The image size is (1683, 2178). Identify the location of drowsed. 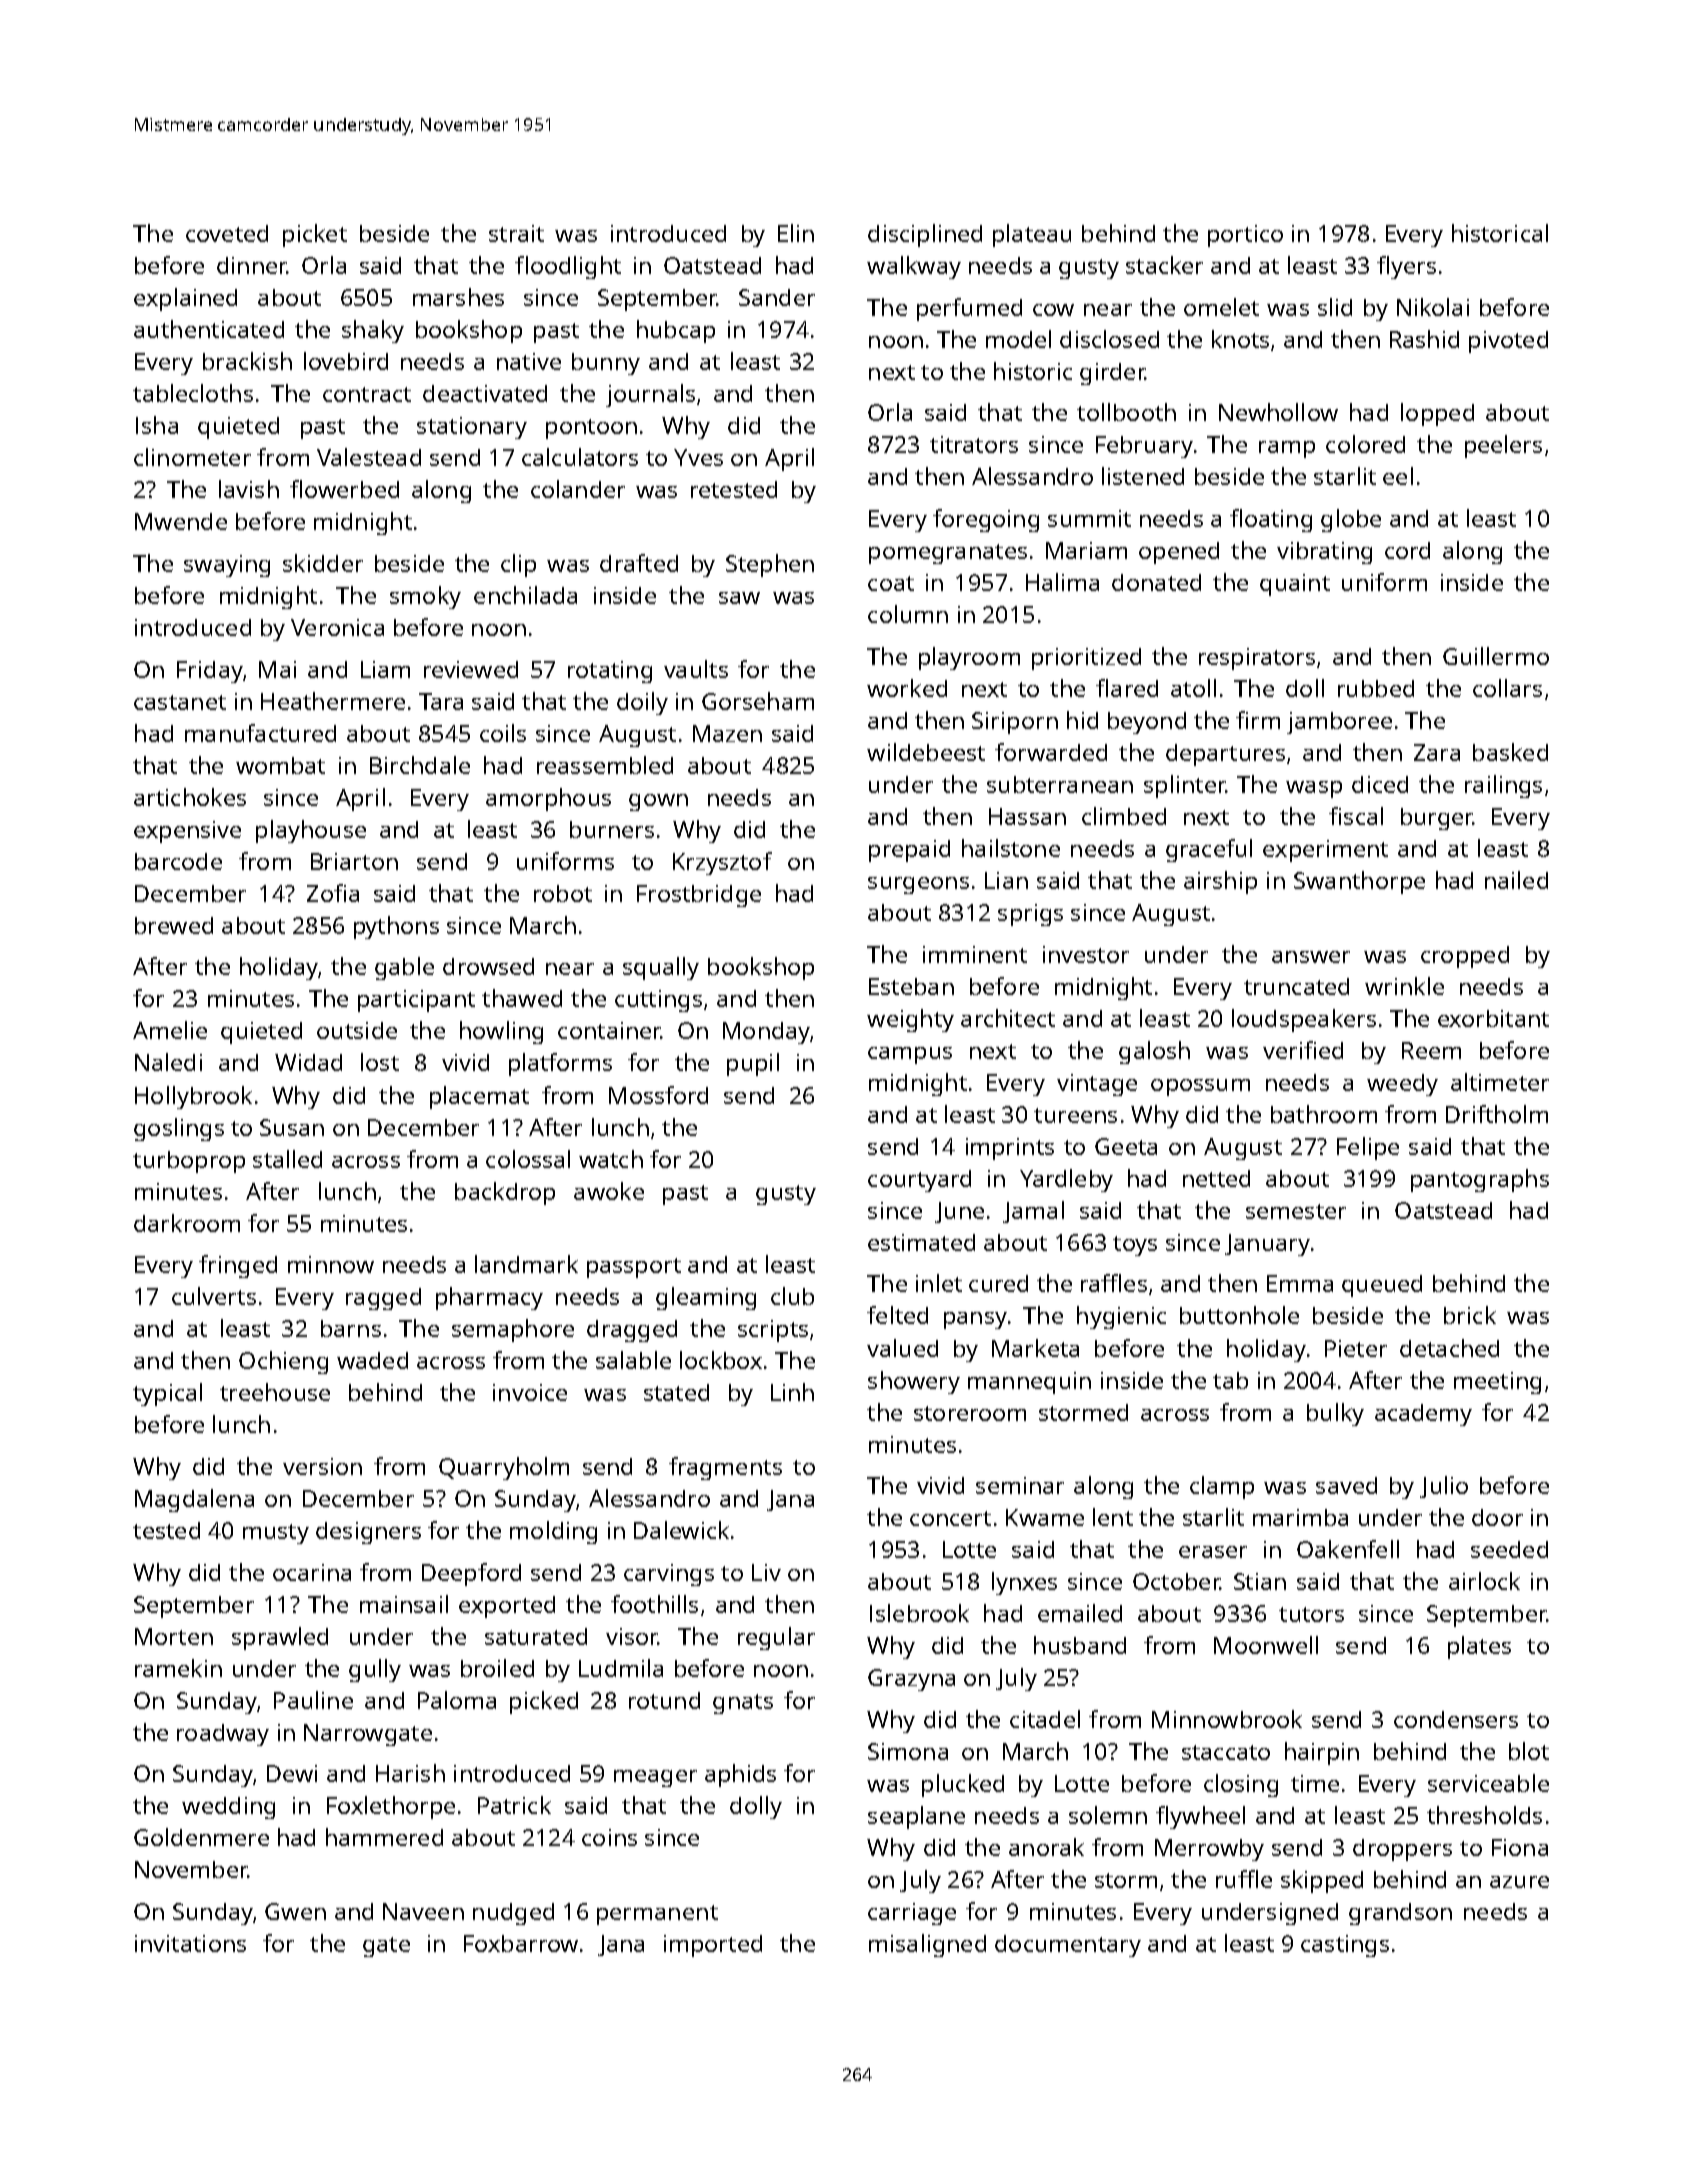
(488, 966).
